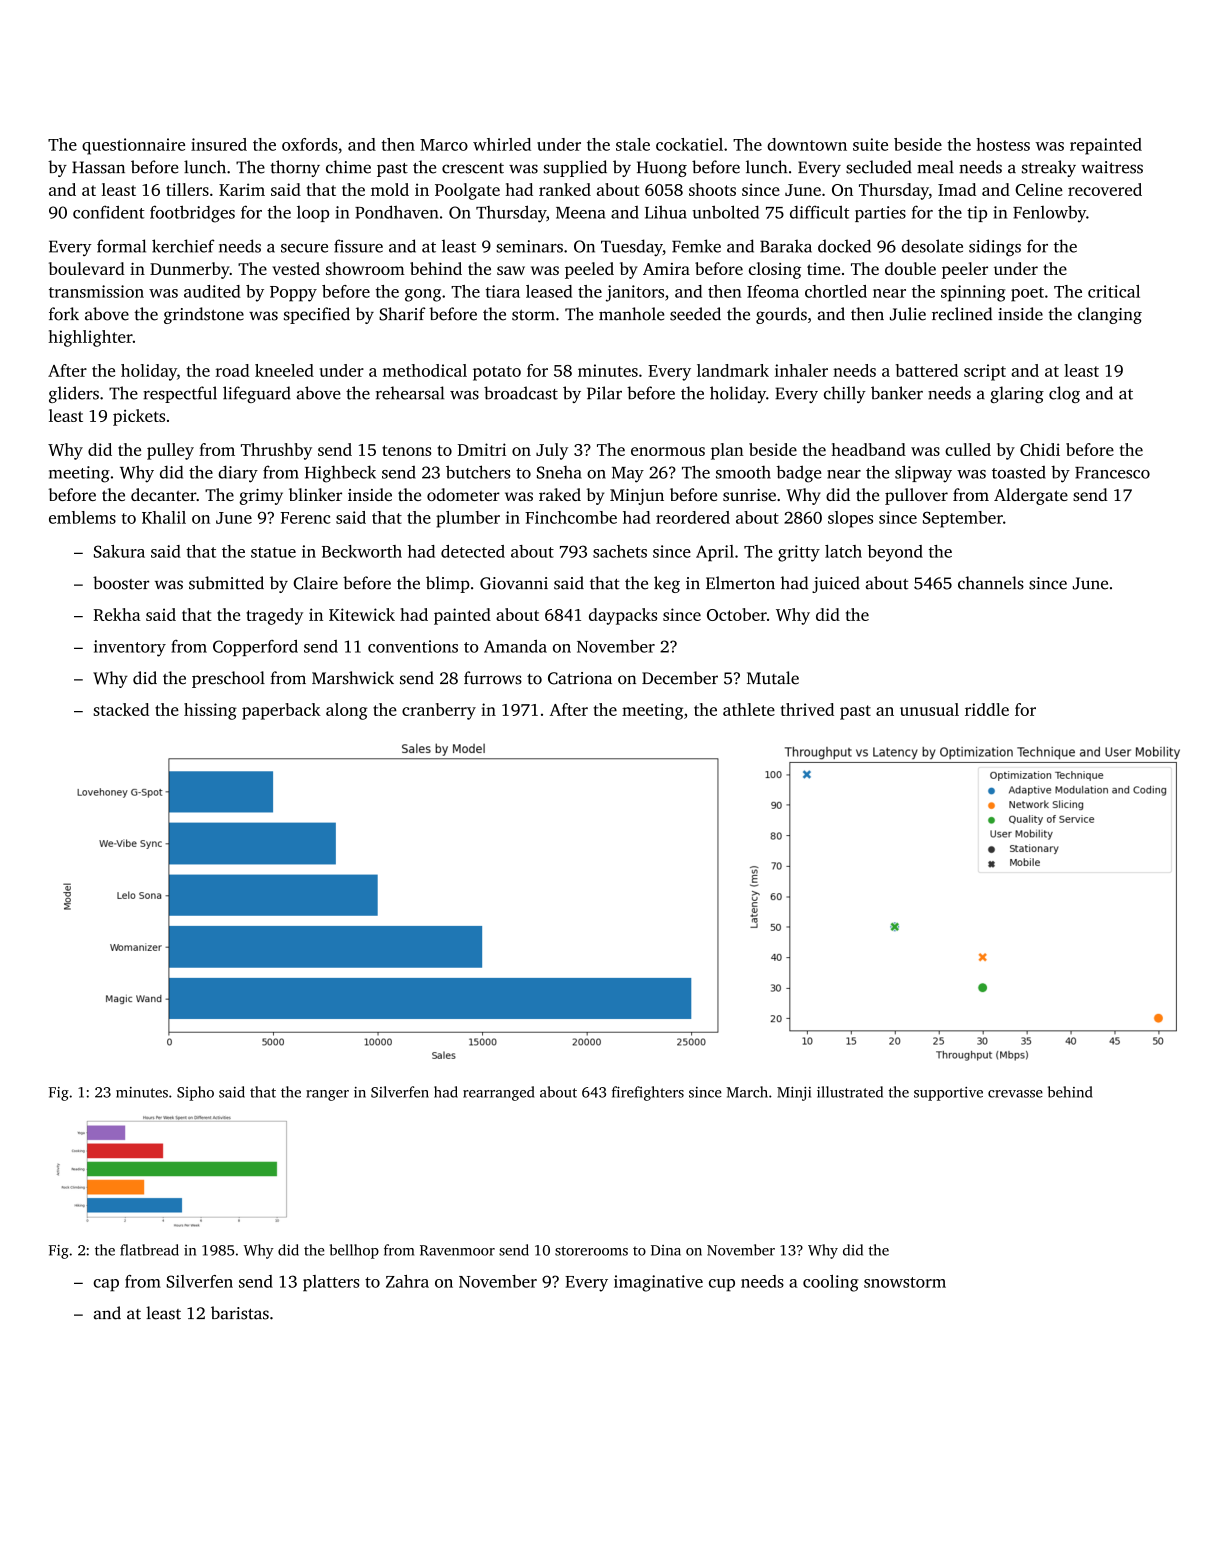 The width and height of the document is (1207, 1562). What do you see at coordinates (987, 709) in the document?
I see `riddle` at bounding box center [987, 709].
